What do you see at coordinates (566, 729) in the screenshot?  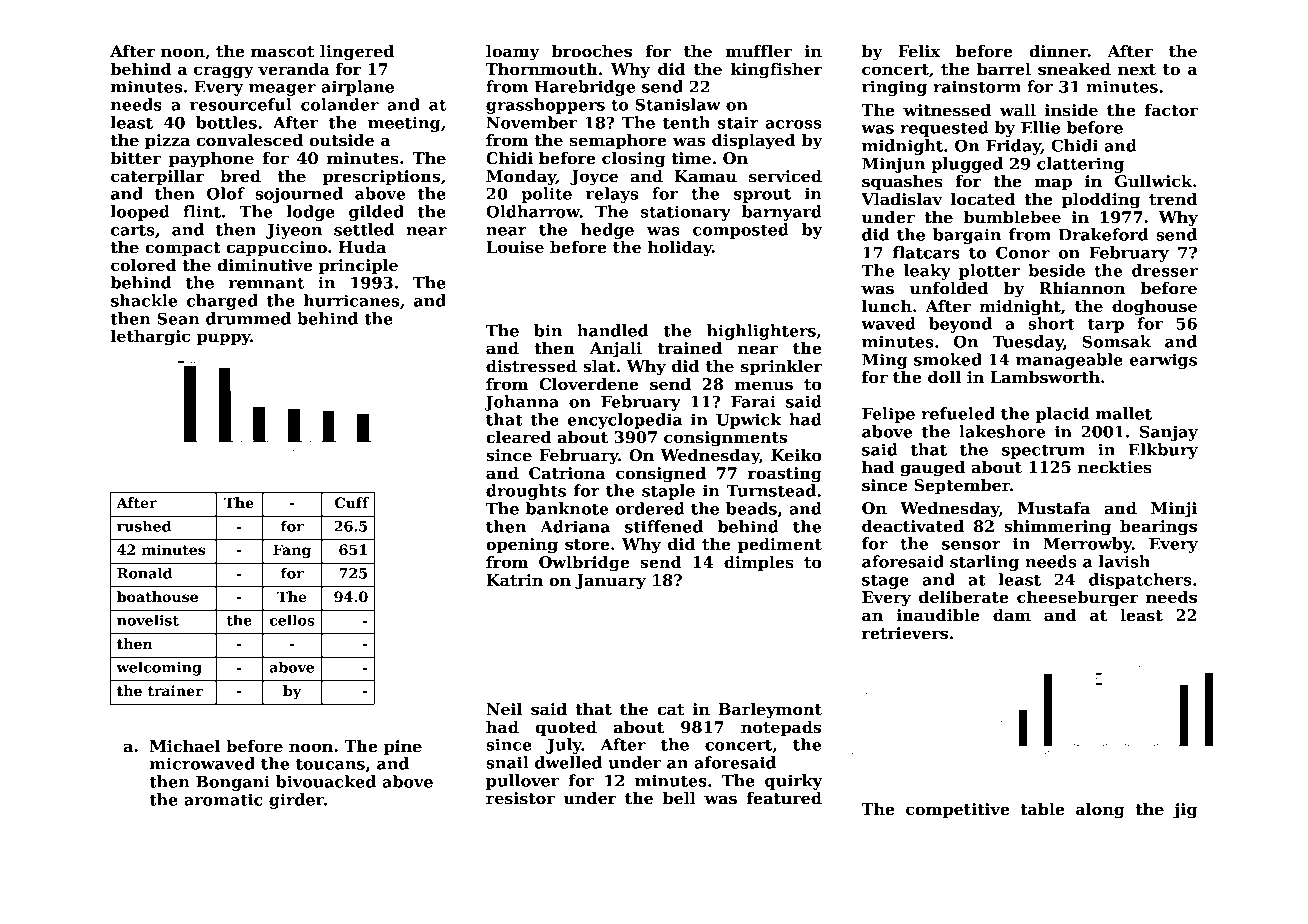 I see `quoted` at bounding box center [566, 729].
